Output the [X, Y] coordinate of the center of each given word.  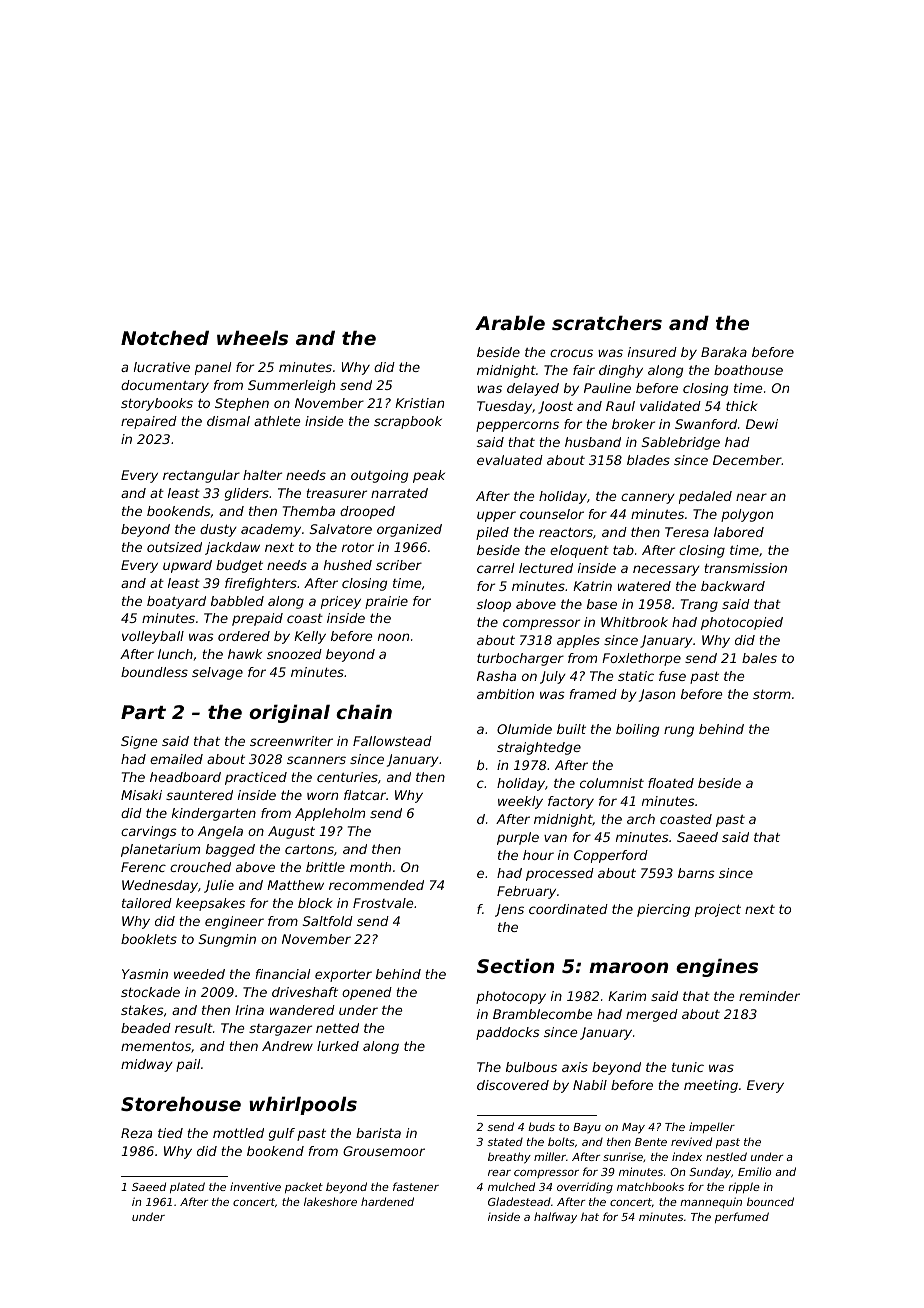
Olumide [524, 729]
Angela [220, 832]
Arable [510, 322]
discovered [513, 1085]
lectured [546, 568]
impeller [712, 1127]
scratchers [607, 323]
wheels [252, 337]
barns [696, 873]
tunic [688, 1067]
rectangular [201, 476]
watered [644, 586]
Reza [136, 1133]
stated [505, 1142]
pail [188, 1065]
